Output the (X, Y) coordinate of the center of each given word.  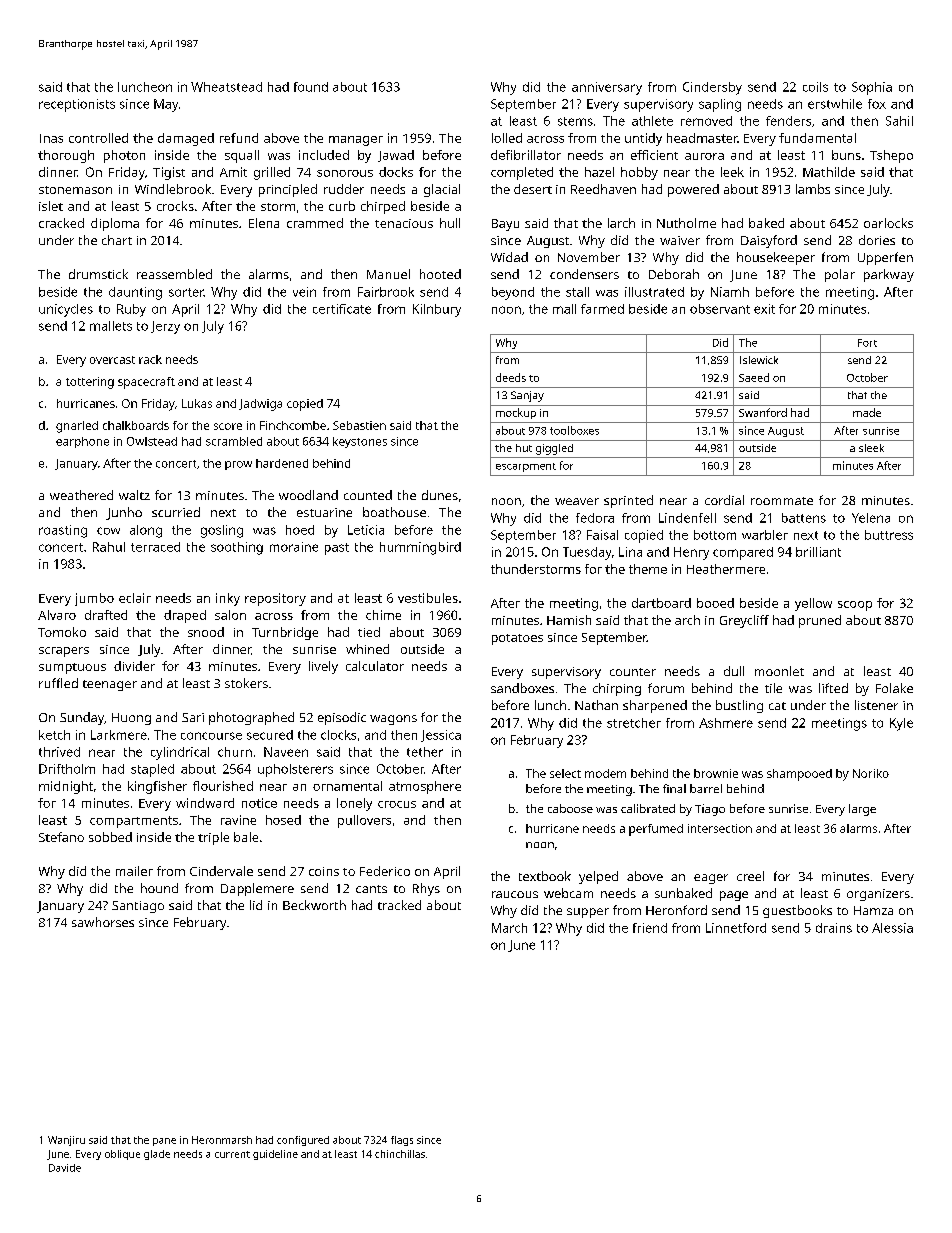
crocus (397, 804)
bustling (739, 706)
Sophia (872, 88)
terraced (155, 547)
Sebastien (359, 425)
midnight (66, 787)
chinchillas (400, 1154)
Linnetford (736, 928)
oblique (122, 1155)
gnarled (77, 427)
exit (764, 309)
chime (383, 615)
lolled (507, 138)
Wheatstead (226, 87)
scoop (855, 606)
